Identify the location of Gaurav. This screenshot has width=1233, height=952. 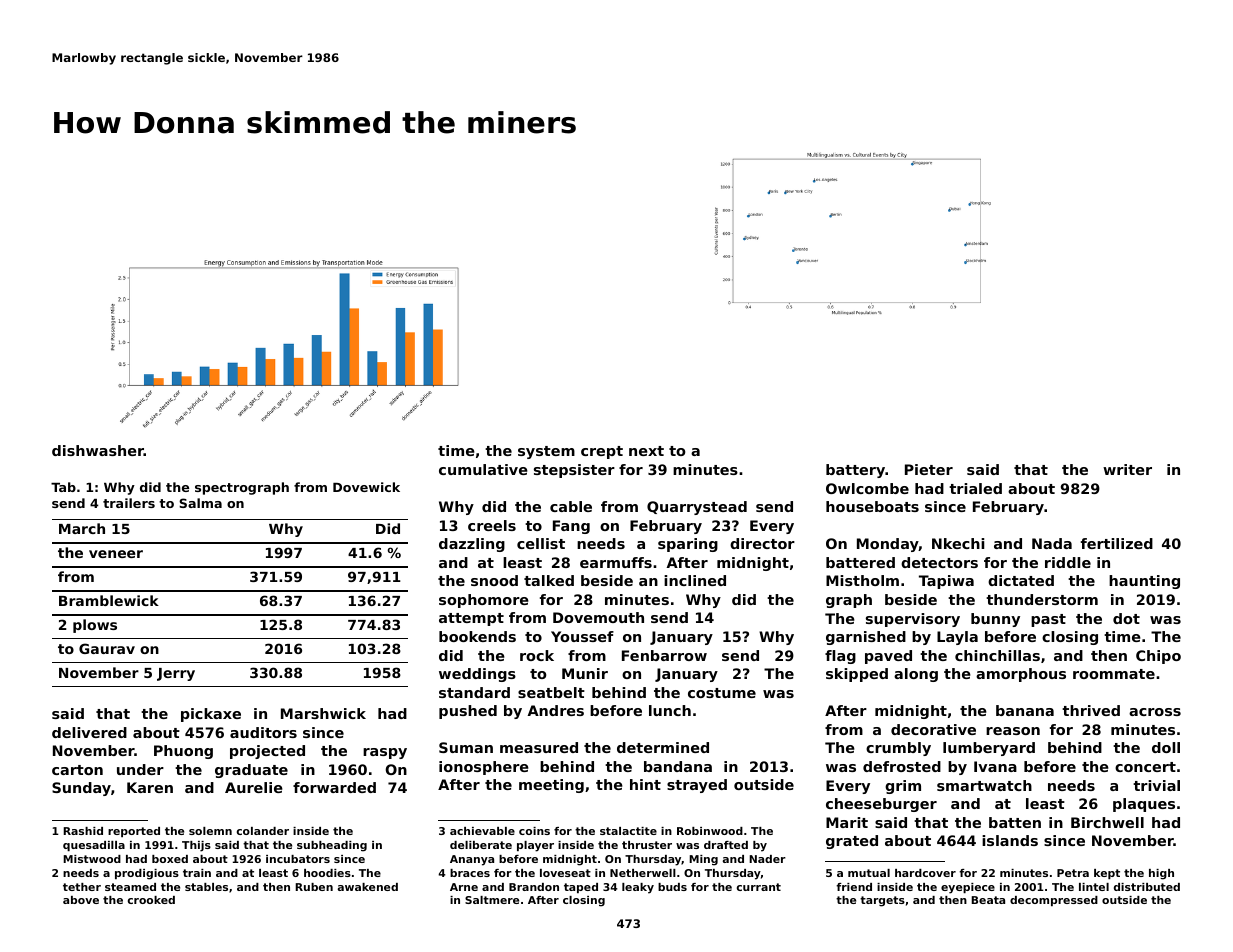
(107, 648).
